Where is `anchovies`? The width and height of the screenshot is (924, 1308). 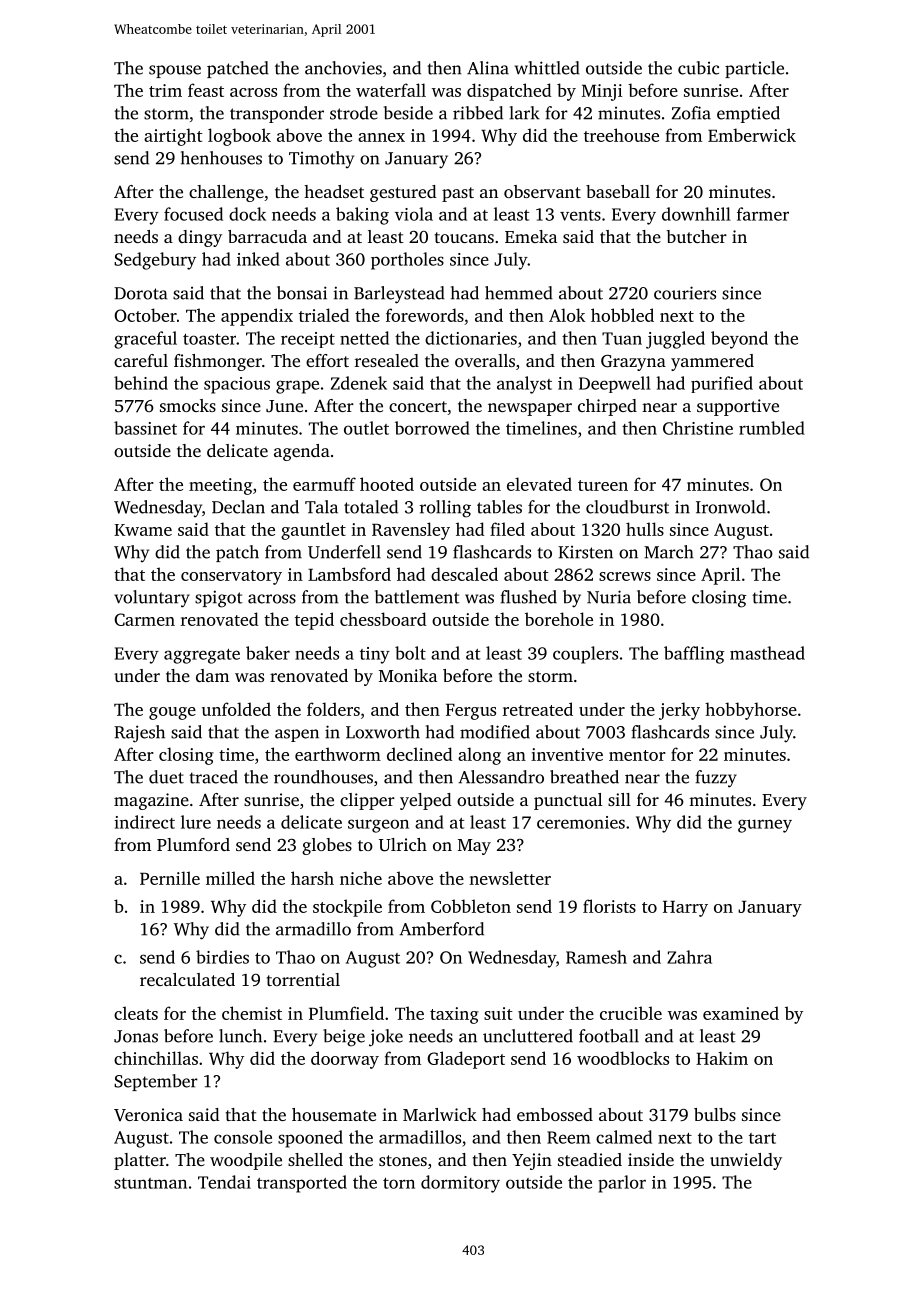
anchovies is located at coordinates (343, 68).
